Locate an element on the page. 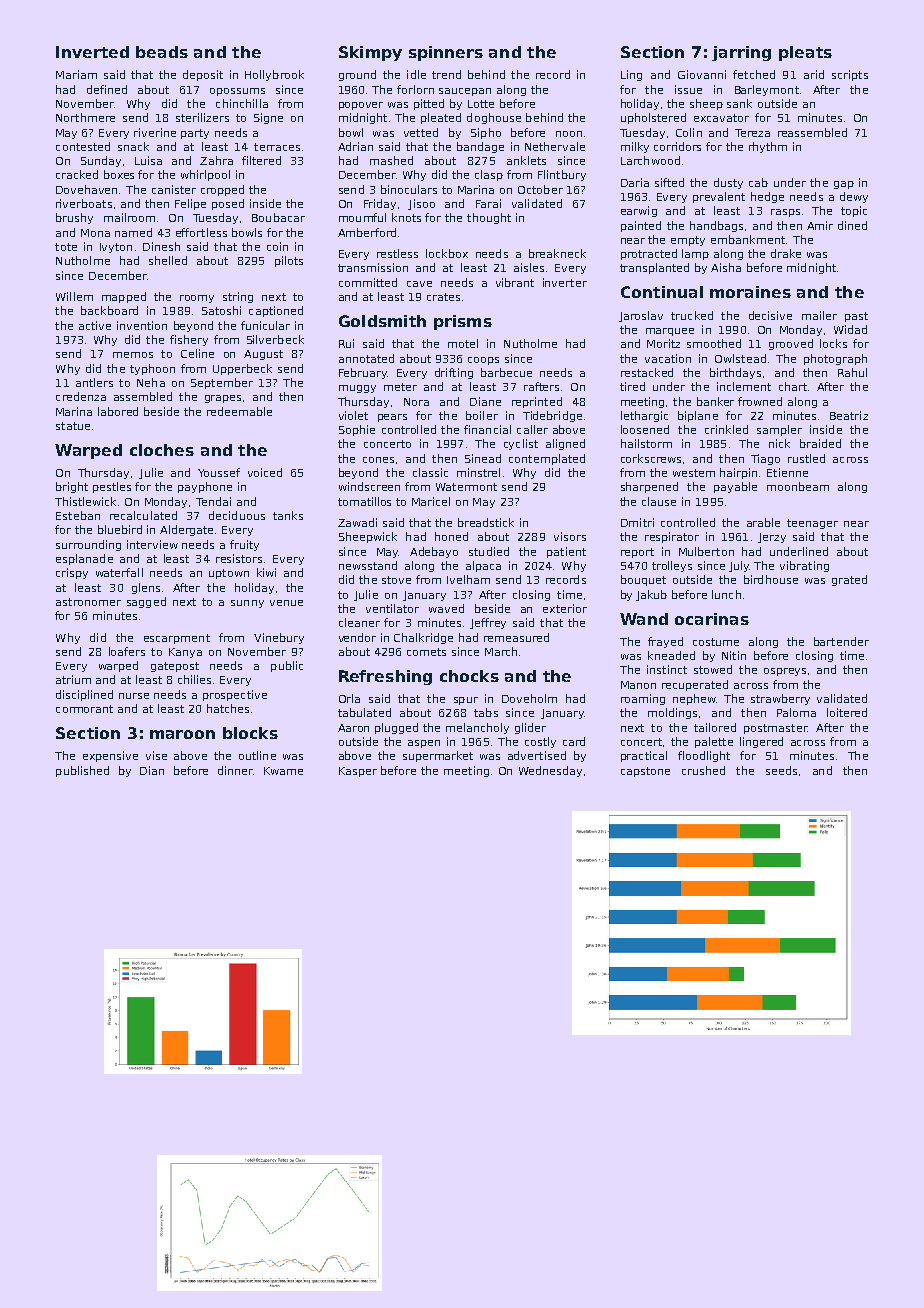  supermarket is located at coordinates (438, 756).
